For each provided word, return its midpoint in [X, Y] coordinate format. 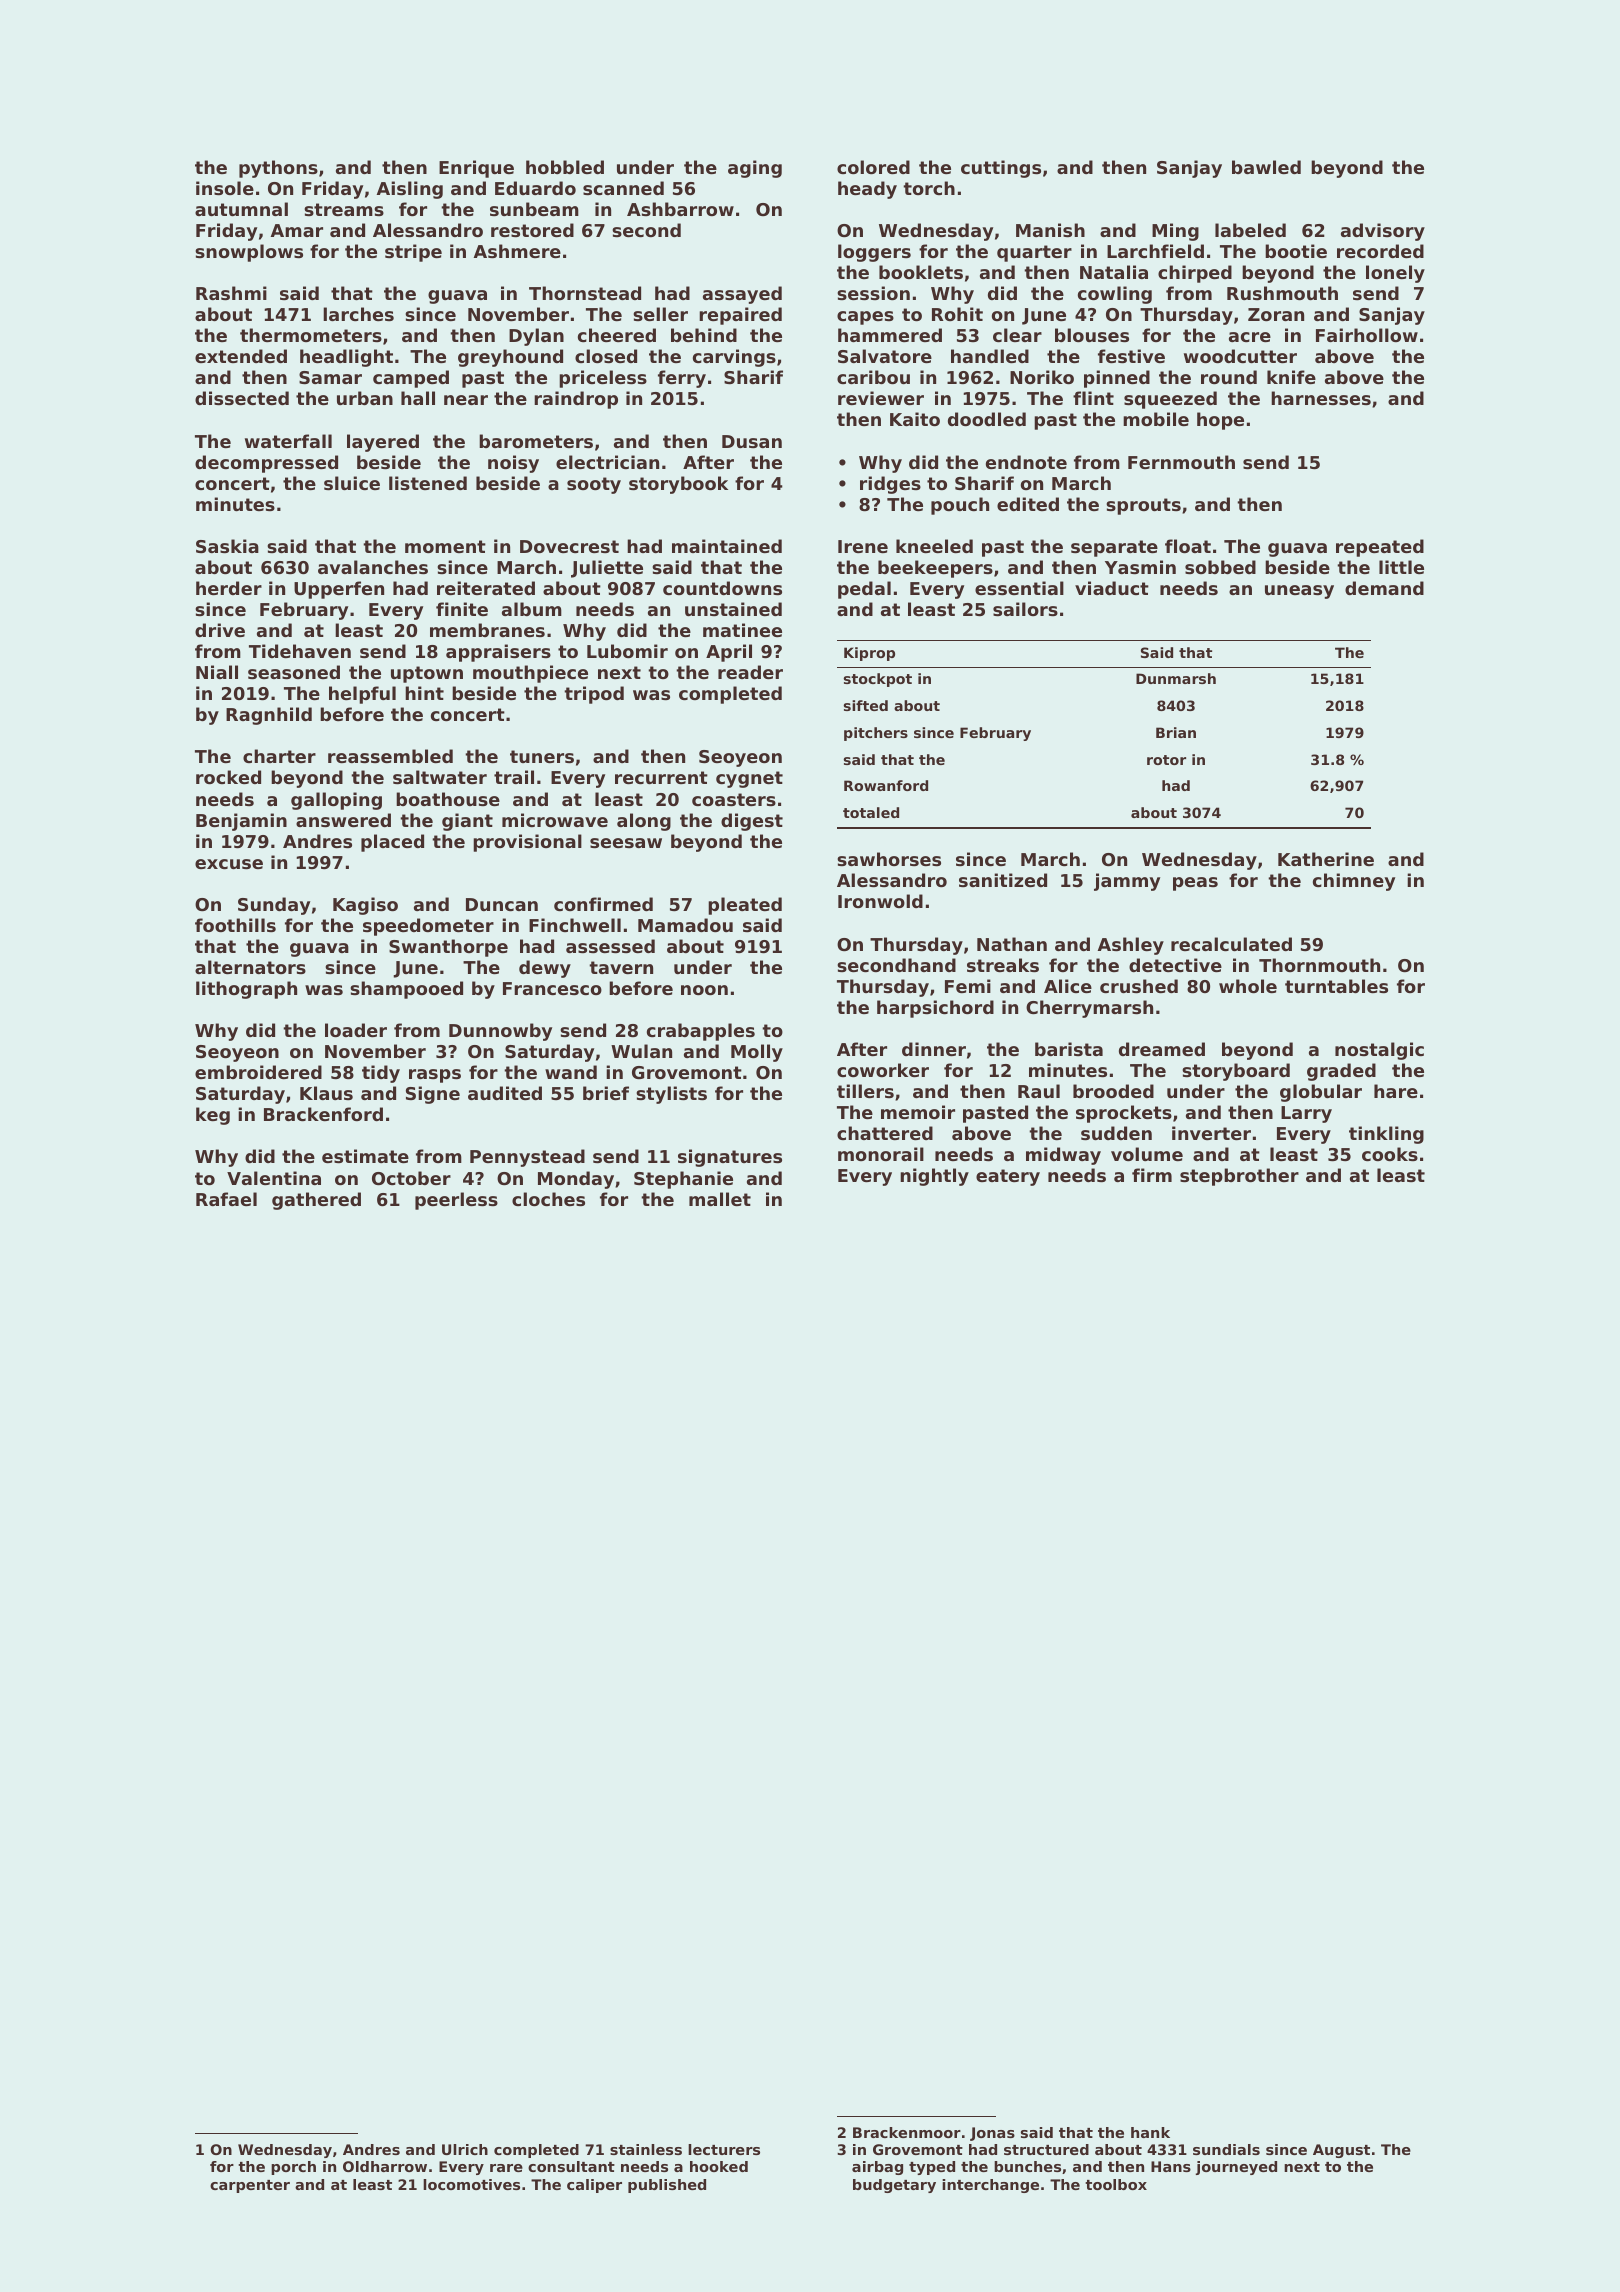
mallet [720, 1199]
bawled [1266, 167]
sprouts [1143, 506]
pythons [278, 169]
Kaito [915, 419]
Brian [1176, 732]
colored [873, 167]
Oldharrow [385, 2166]
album [532, 609]
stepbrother [1239, 1177]
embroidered [258, 1072]
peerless [456, 1201]
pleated [745, 906]
